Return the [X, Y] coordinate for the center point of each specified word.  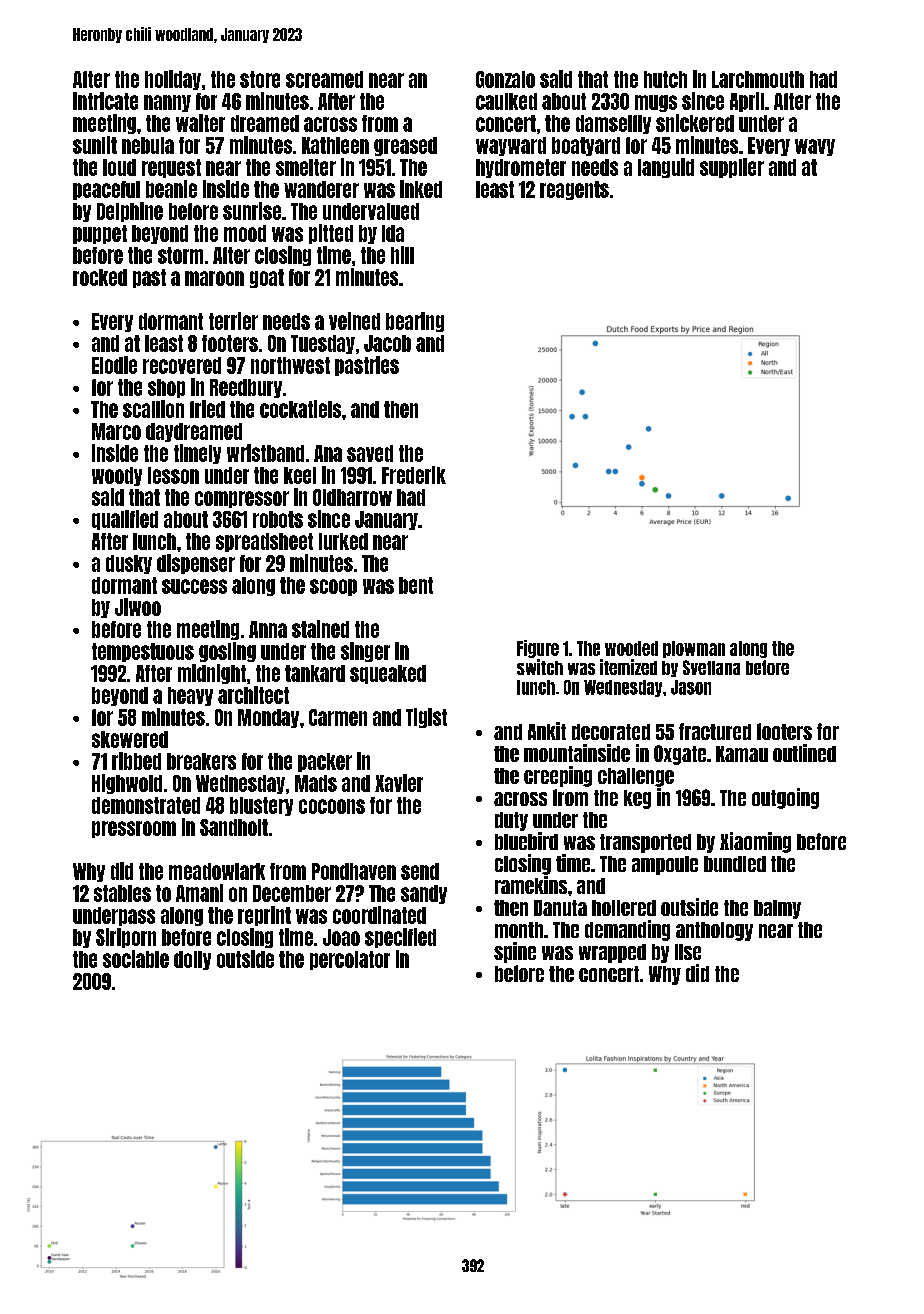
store [260, 79]
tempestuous [143, 652]
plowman [694, 649]
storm [180, 255]
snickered [695, 123]
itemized [628, 667]
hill [402, 255]
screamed [324, 79]
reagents [574, 190]
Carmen [338, 717]
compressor [242, 499]
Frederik [414, 475]
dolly [192, 960]
